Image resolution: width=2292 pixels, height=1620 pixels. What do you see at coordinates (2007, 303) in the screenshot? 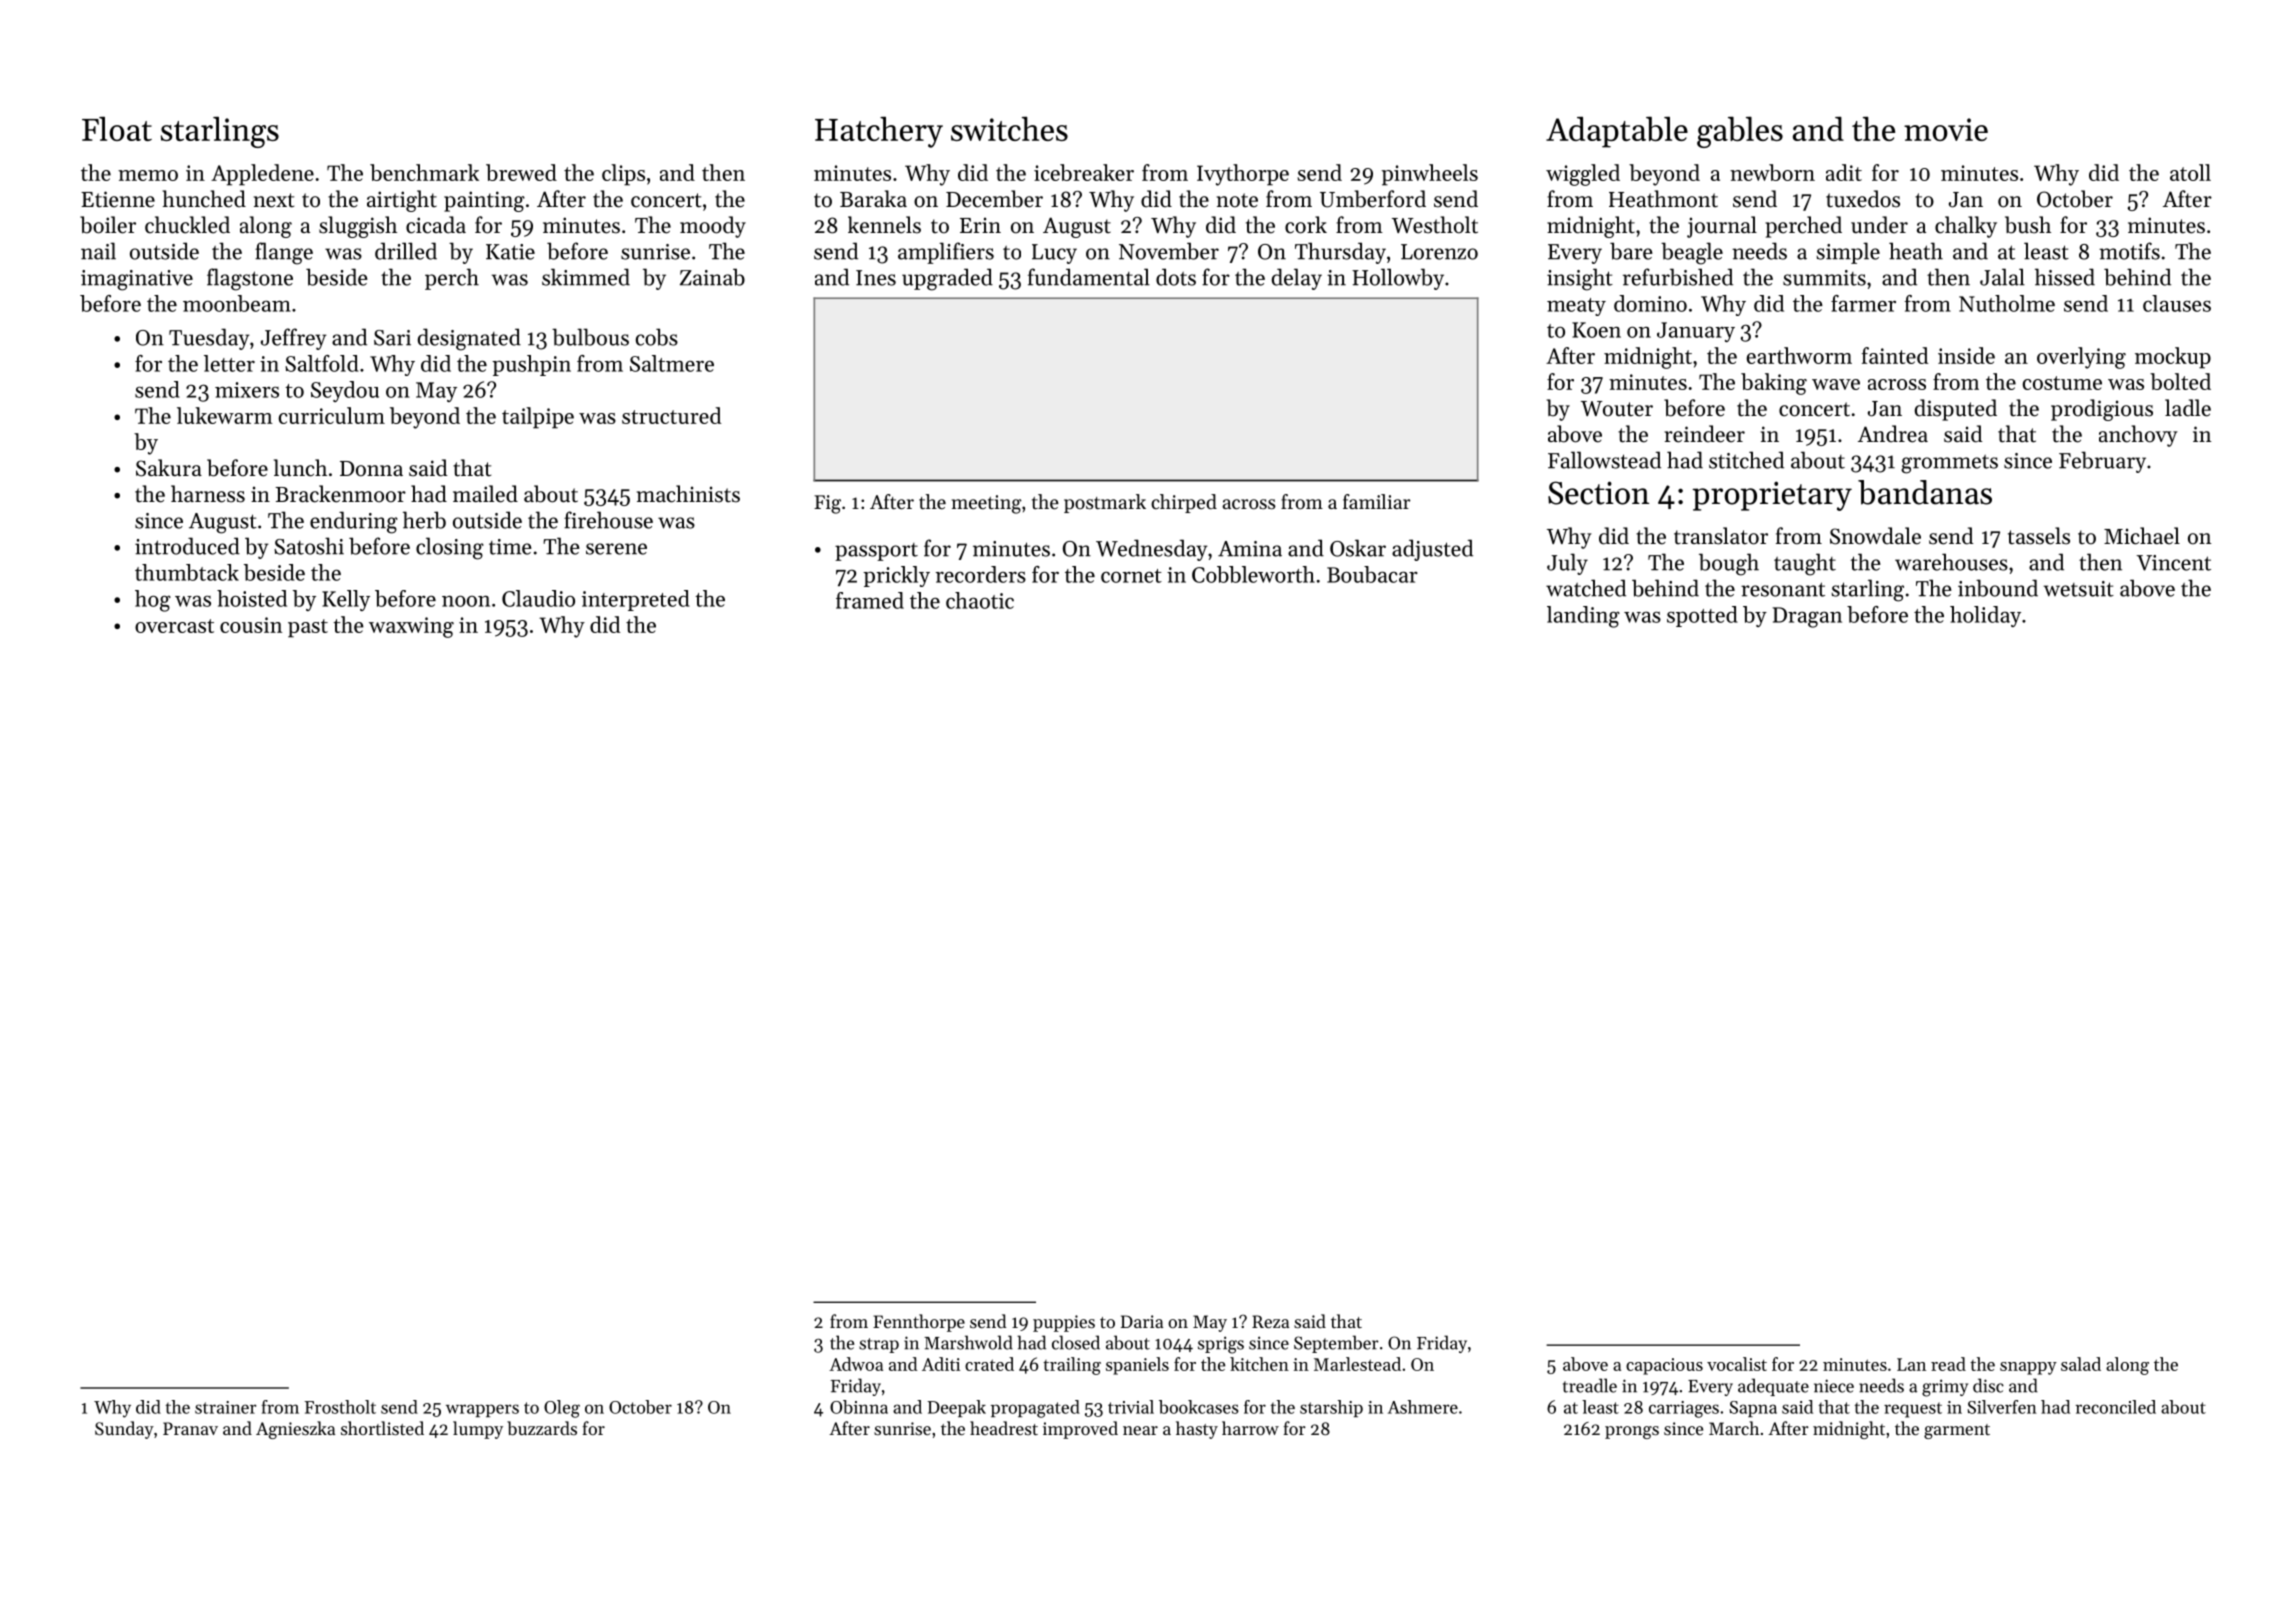
I see `Nutholme` at bounding box center [2007, 303].
